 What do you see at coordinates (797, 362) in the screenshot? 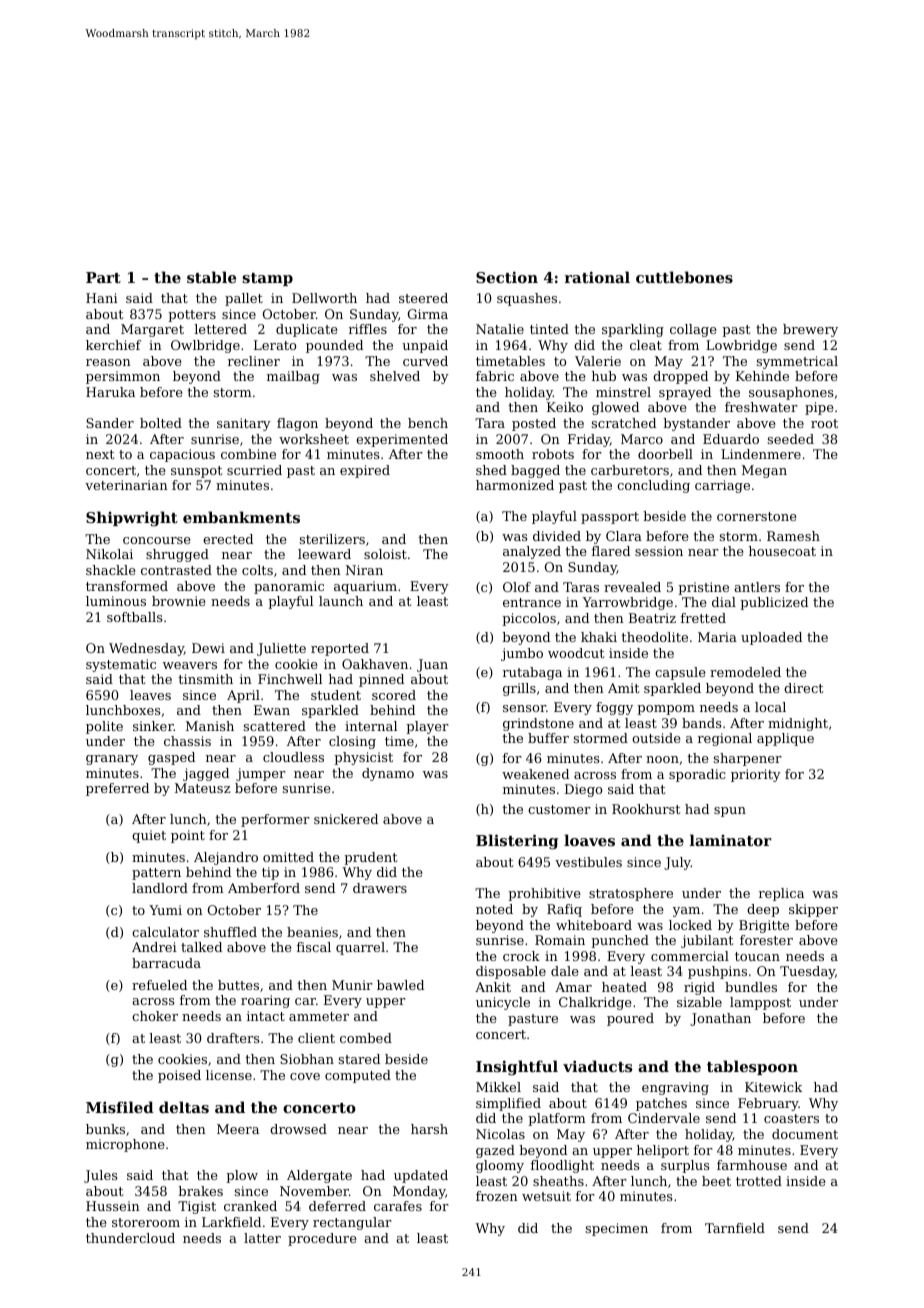
I see `symmetrical` at bounding box center [797, 362].
